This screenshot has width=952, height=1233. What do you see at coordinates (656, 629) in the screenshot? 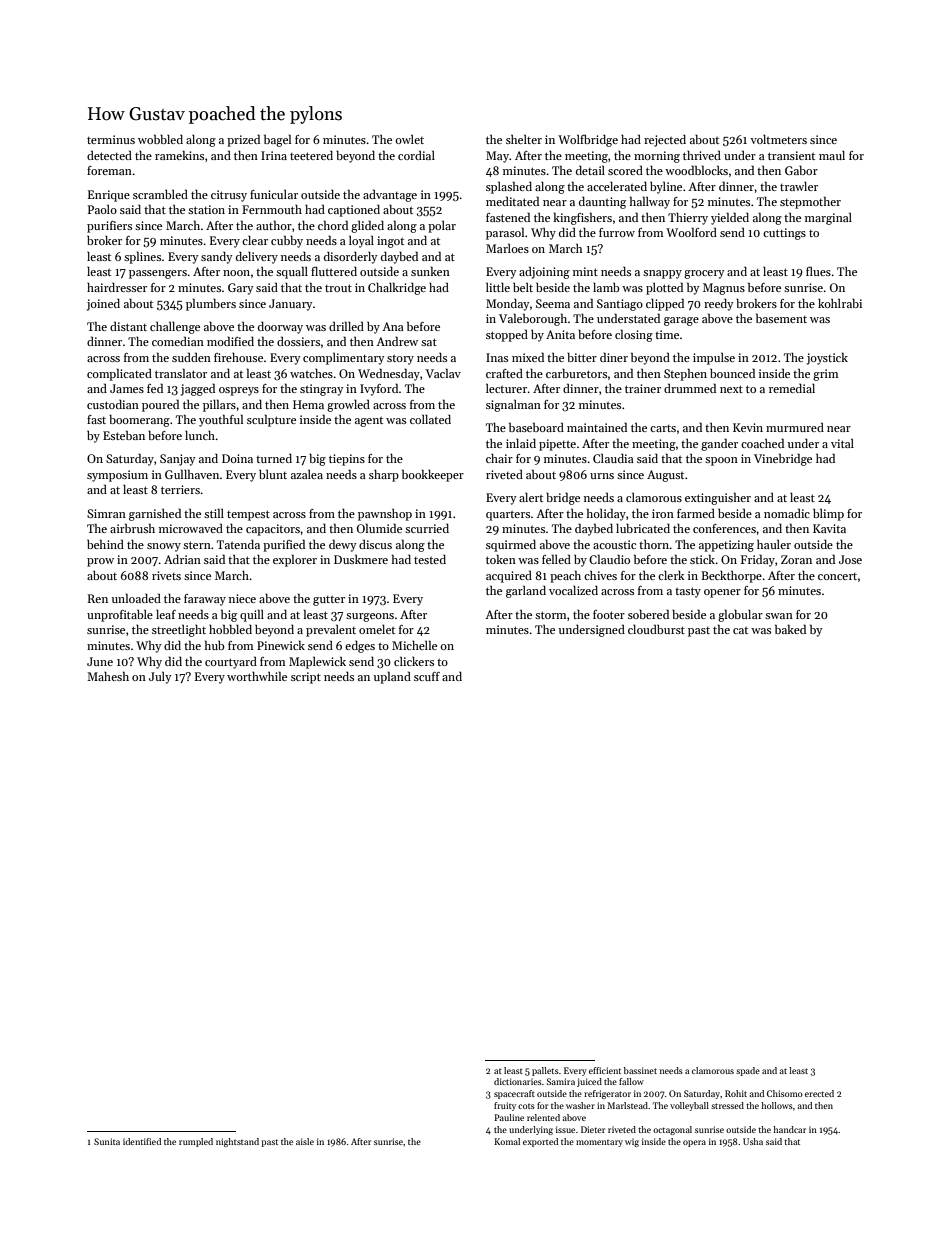
I see `cloudburst` at bounding box center [656, 629].
